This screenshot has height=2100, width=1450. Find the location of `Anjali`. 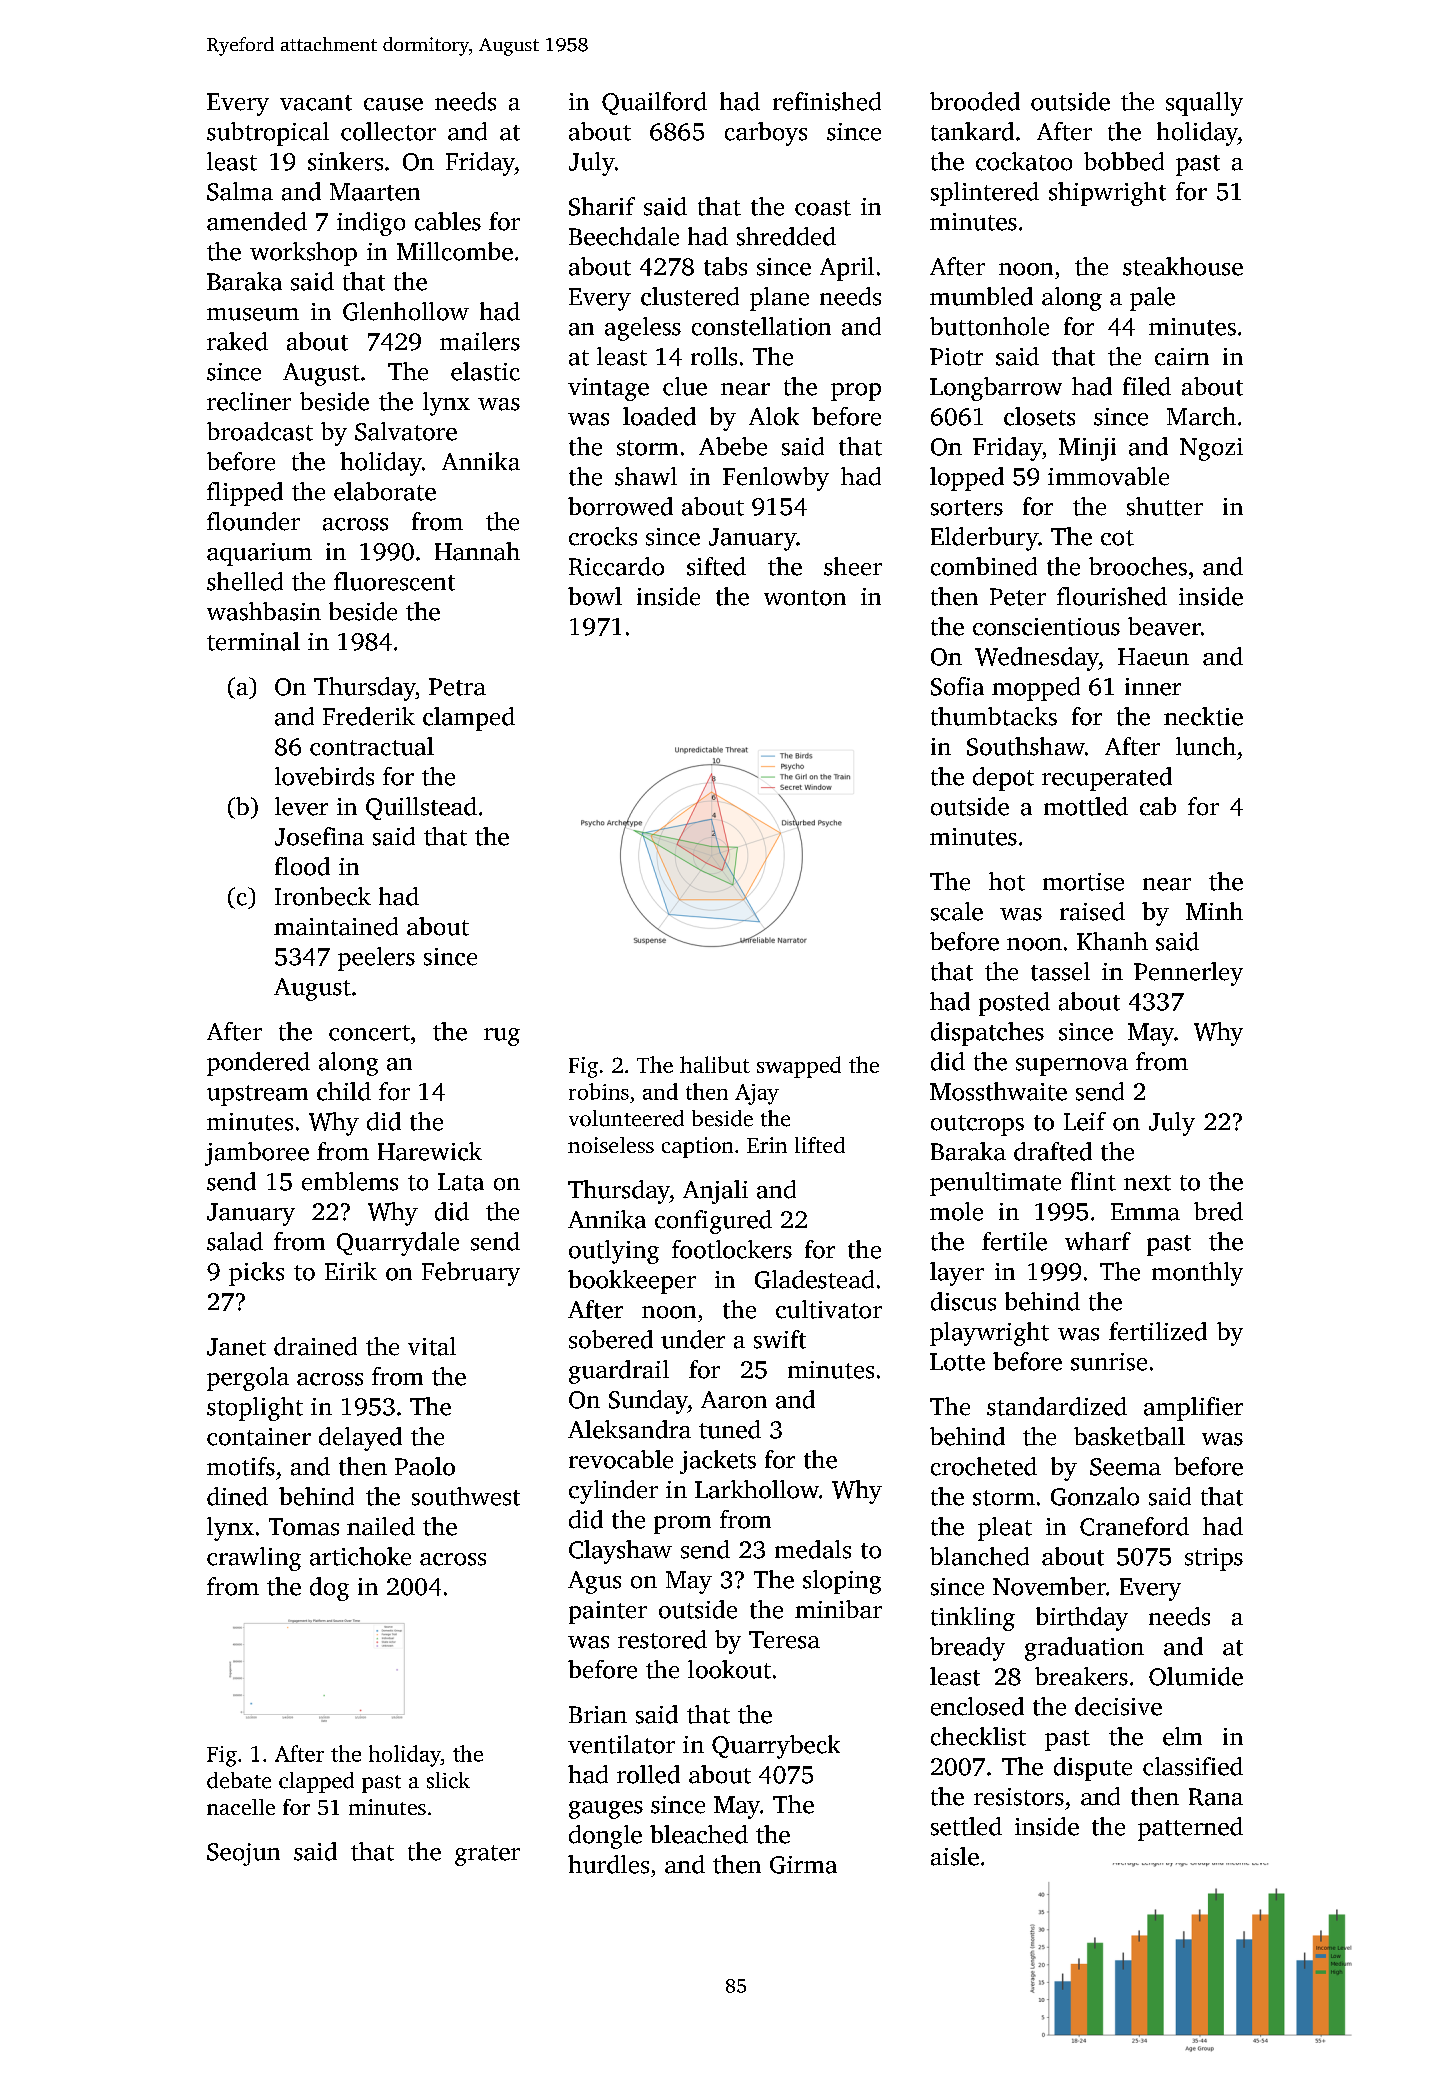

Anjali is located at coordinates (715, 1192).
